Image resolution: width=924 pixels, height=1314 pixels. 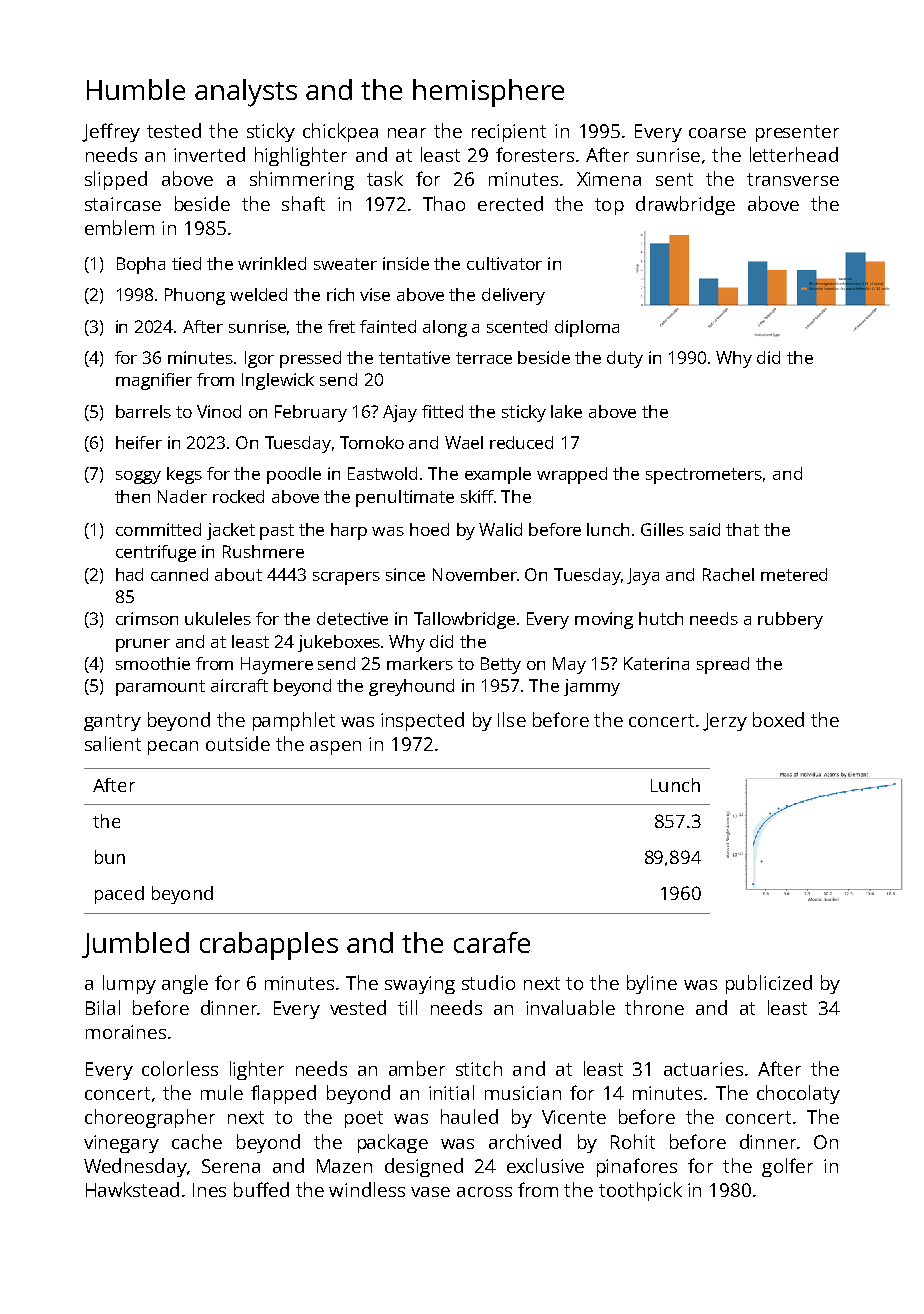 What do you see at coordinates (717, 133) in the screenshot?
I see `coarse` at bounding box center [717, 133].
